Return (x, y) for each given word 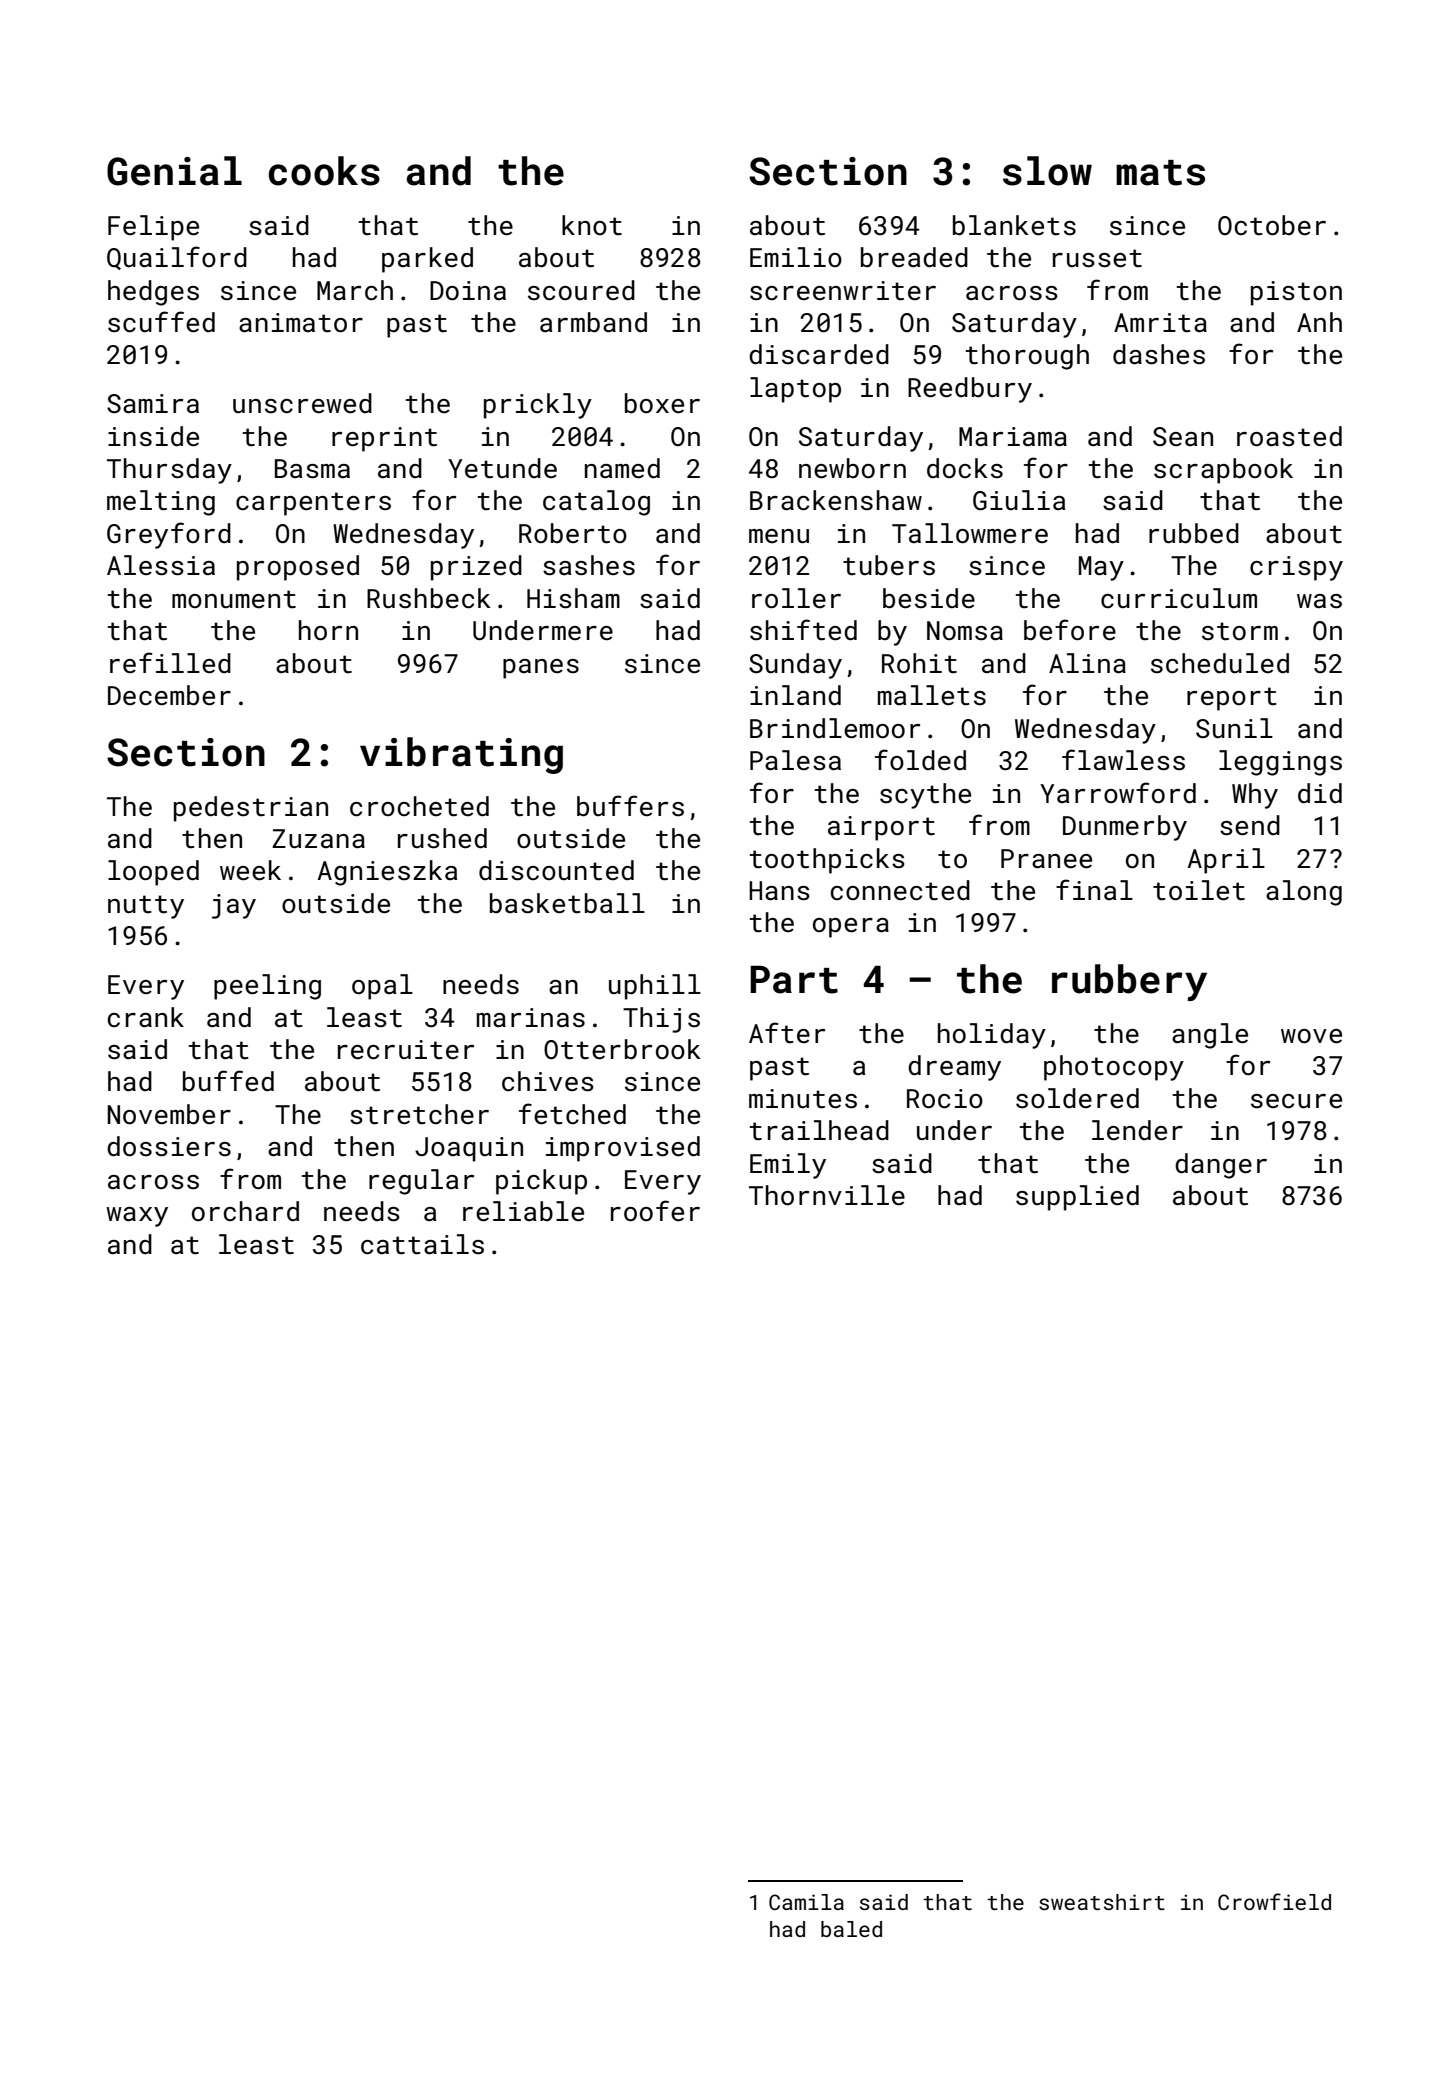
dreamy (954, 1068)
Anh (1319, 322)
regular (421, 1182)
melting (161, 503)
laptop (795, 390)
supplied (1077, 1198)
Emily (788, 1166)
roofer (655, 1211)
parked (427, 260)
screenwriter (843, 291)
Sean (1183, 437)
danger (1221, 1166)
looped (153, 873)
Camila (806, 1902)
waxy (137, 1217)
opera (851, 928)
